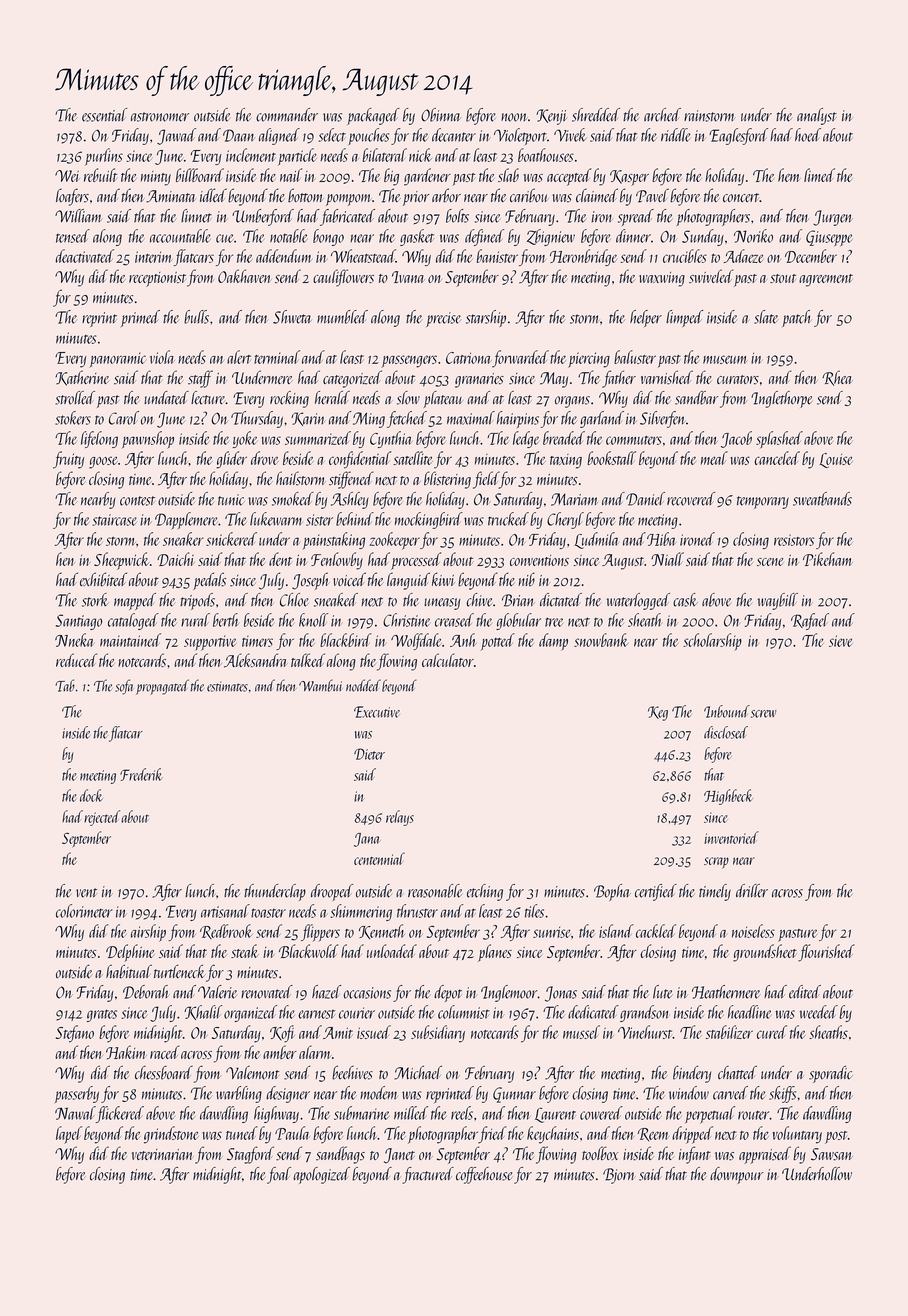  Describe the element at coordinates (551, 117) in the image. I see `Kenji` at that location.
